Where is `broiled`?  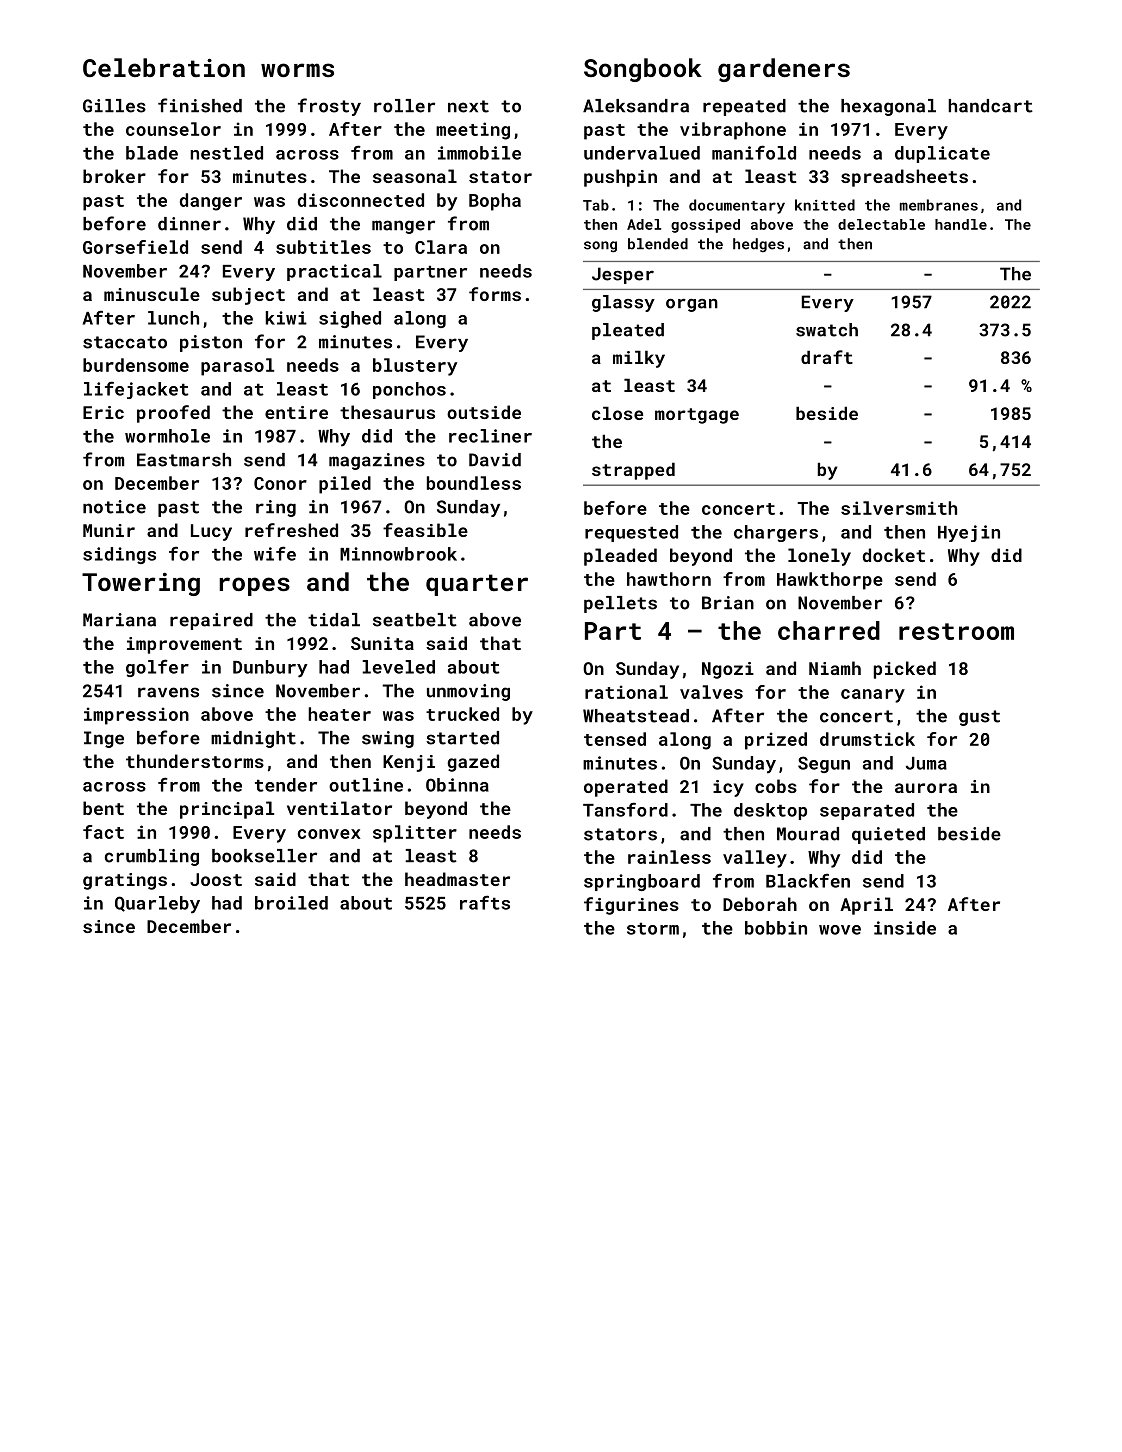
broiled is located at coordinates (291, 903).
